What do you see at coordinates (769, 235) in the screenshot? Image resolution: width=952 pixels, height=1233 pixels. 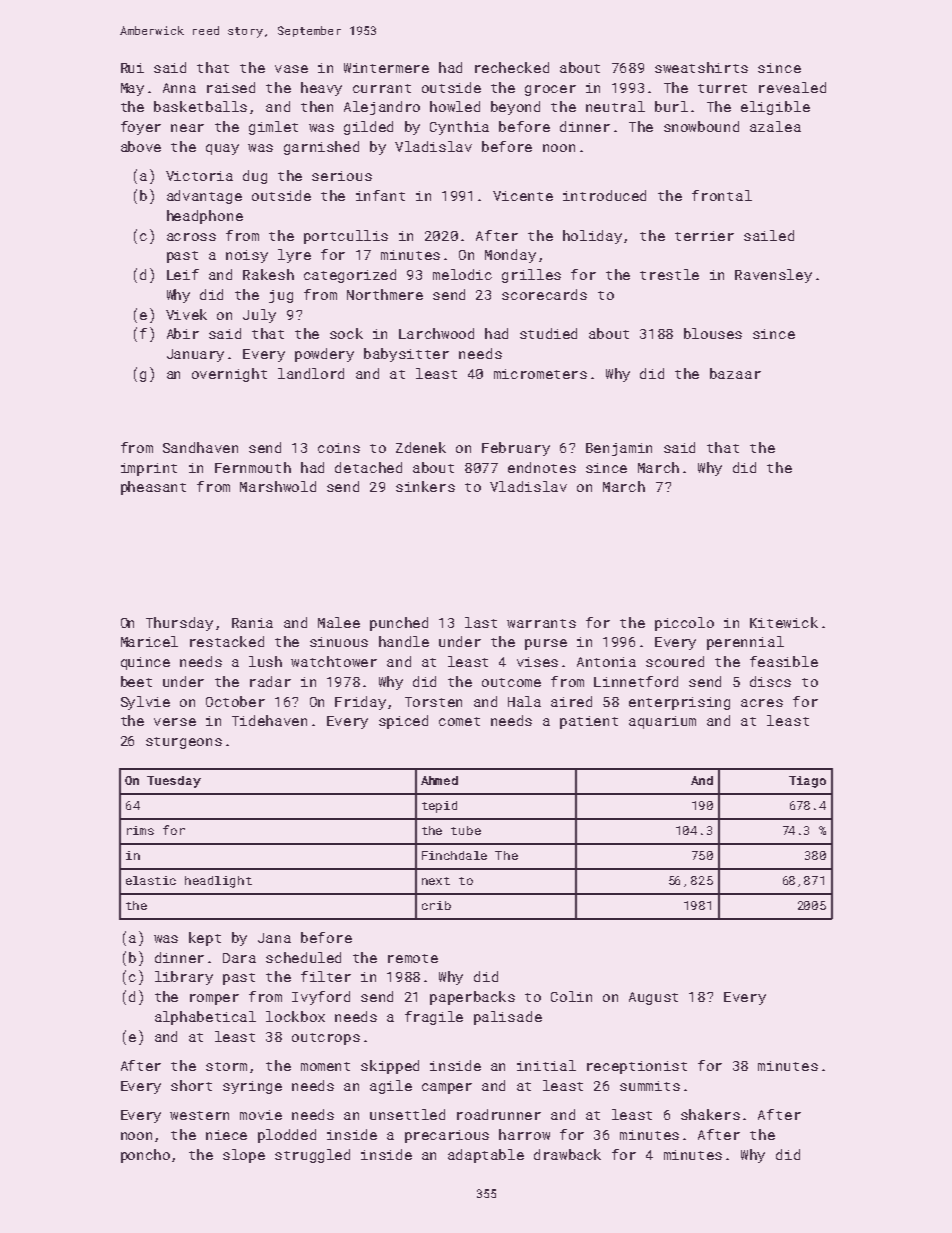 I see `sailed` at bounding box center [769, 235].
